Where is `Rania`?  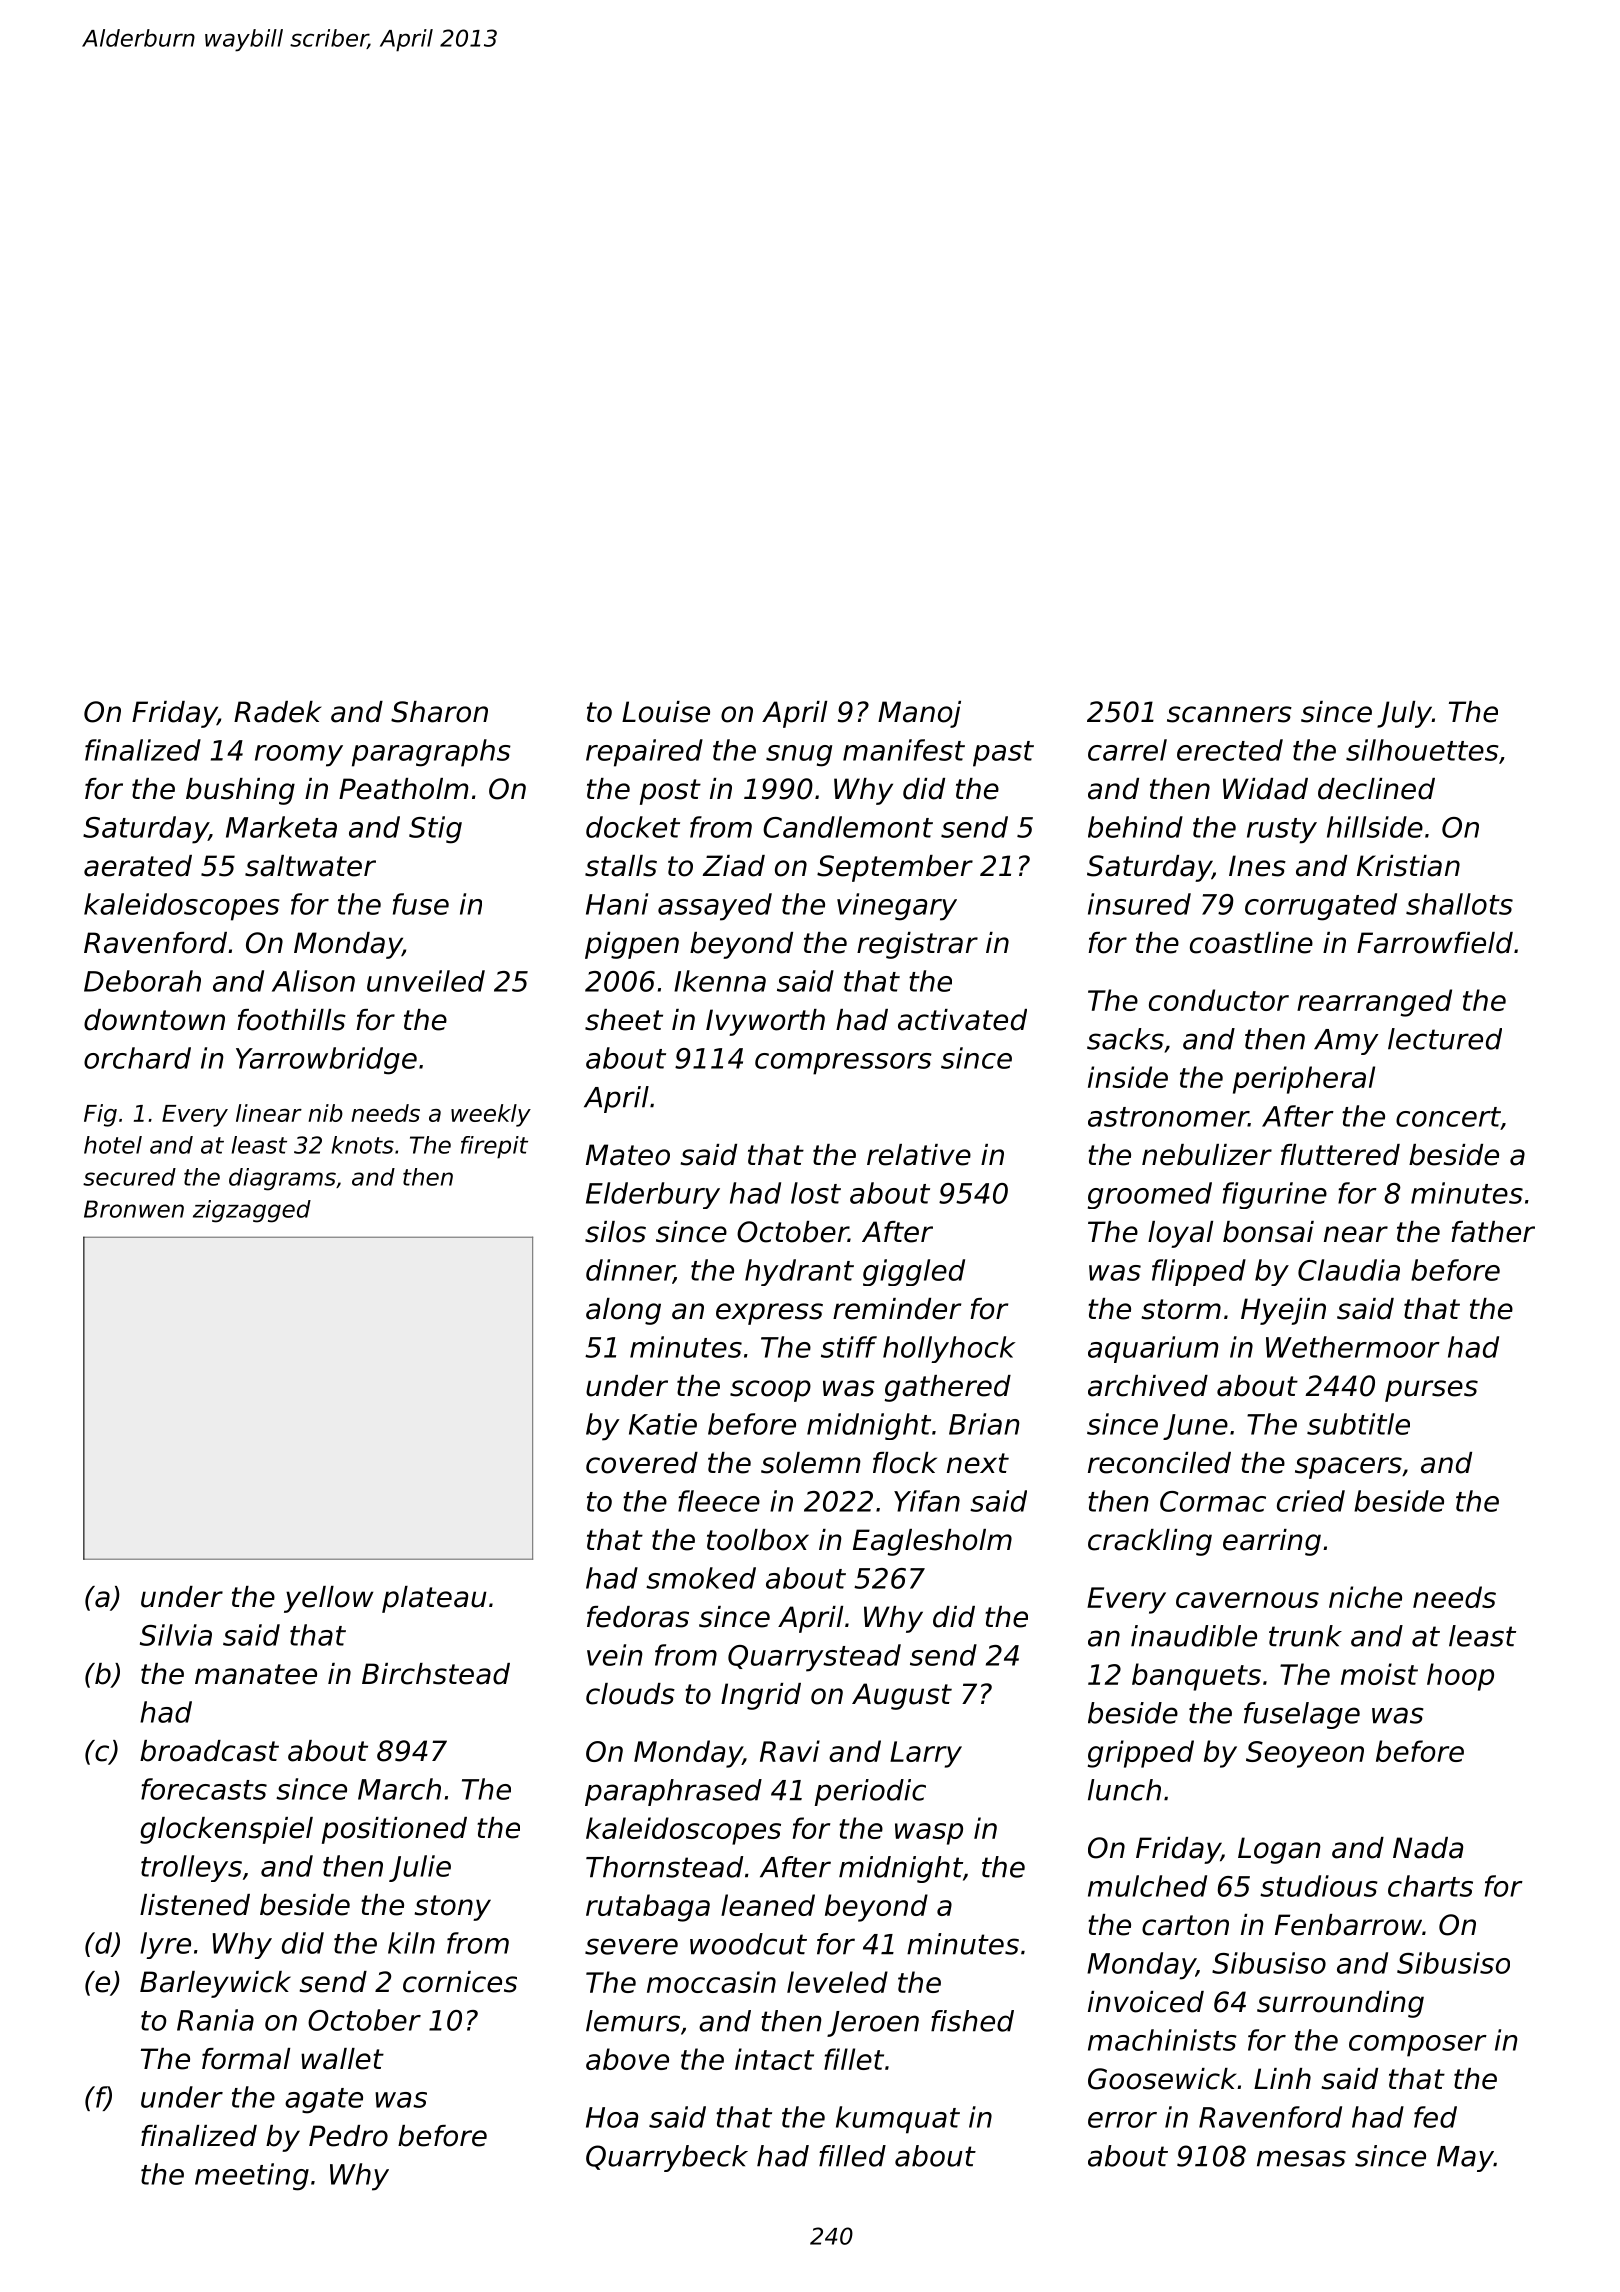 Rania is located at coordinates (215, 2020).
